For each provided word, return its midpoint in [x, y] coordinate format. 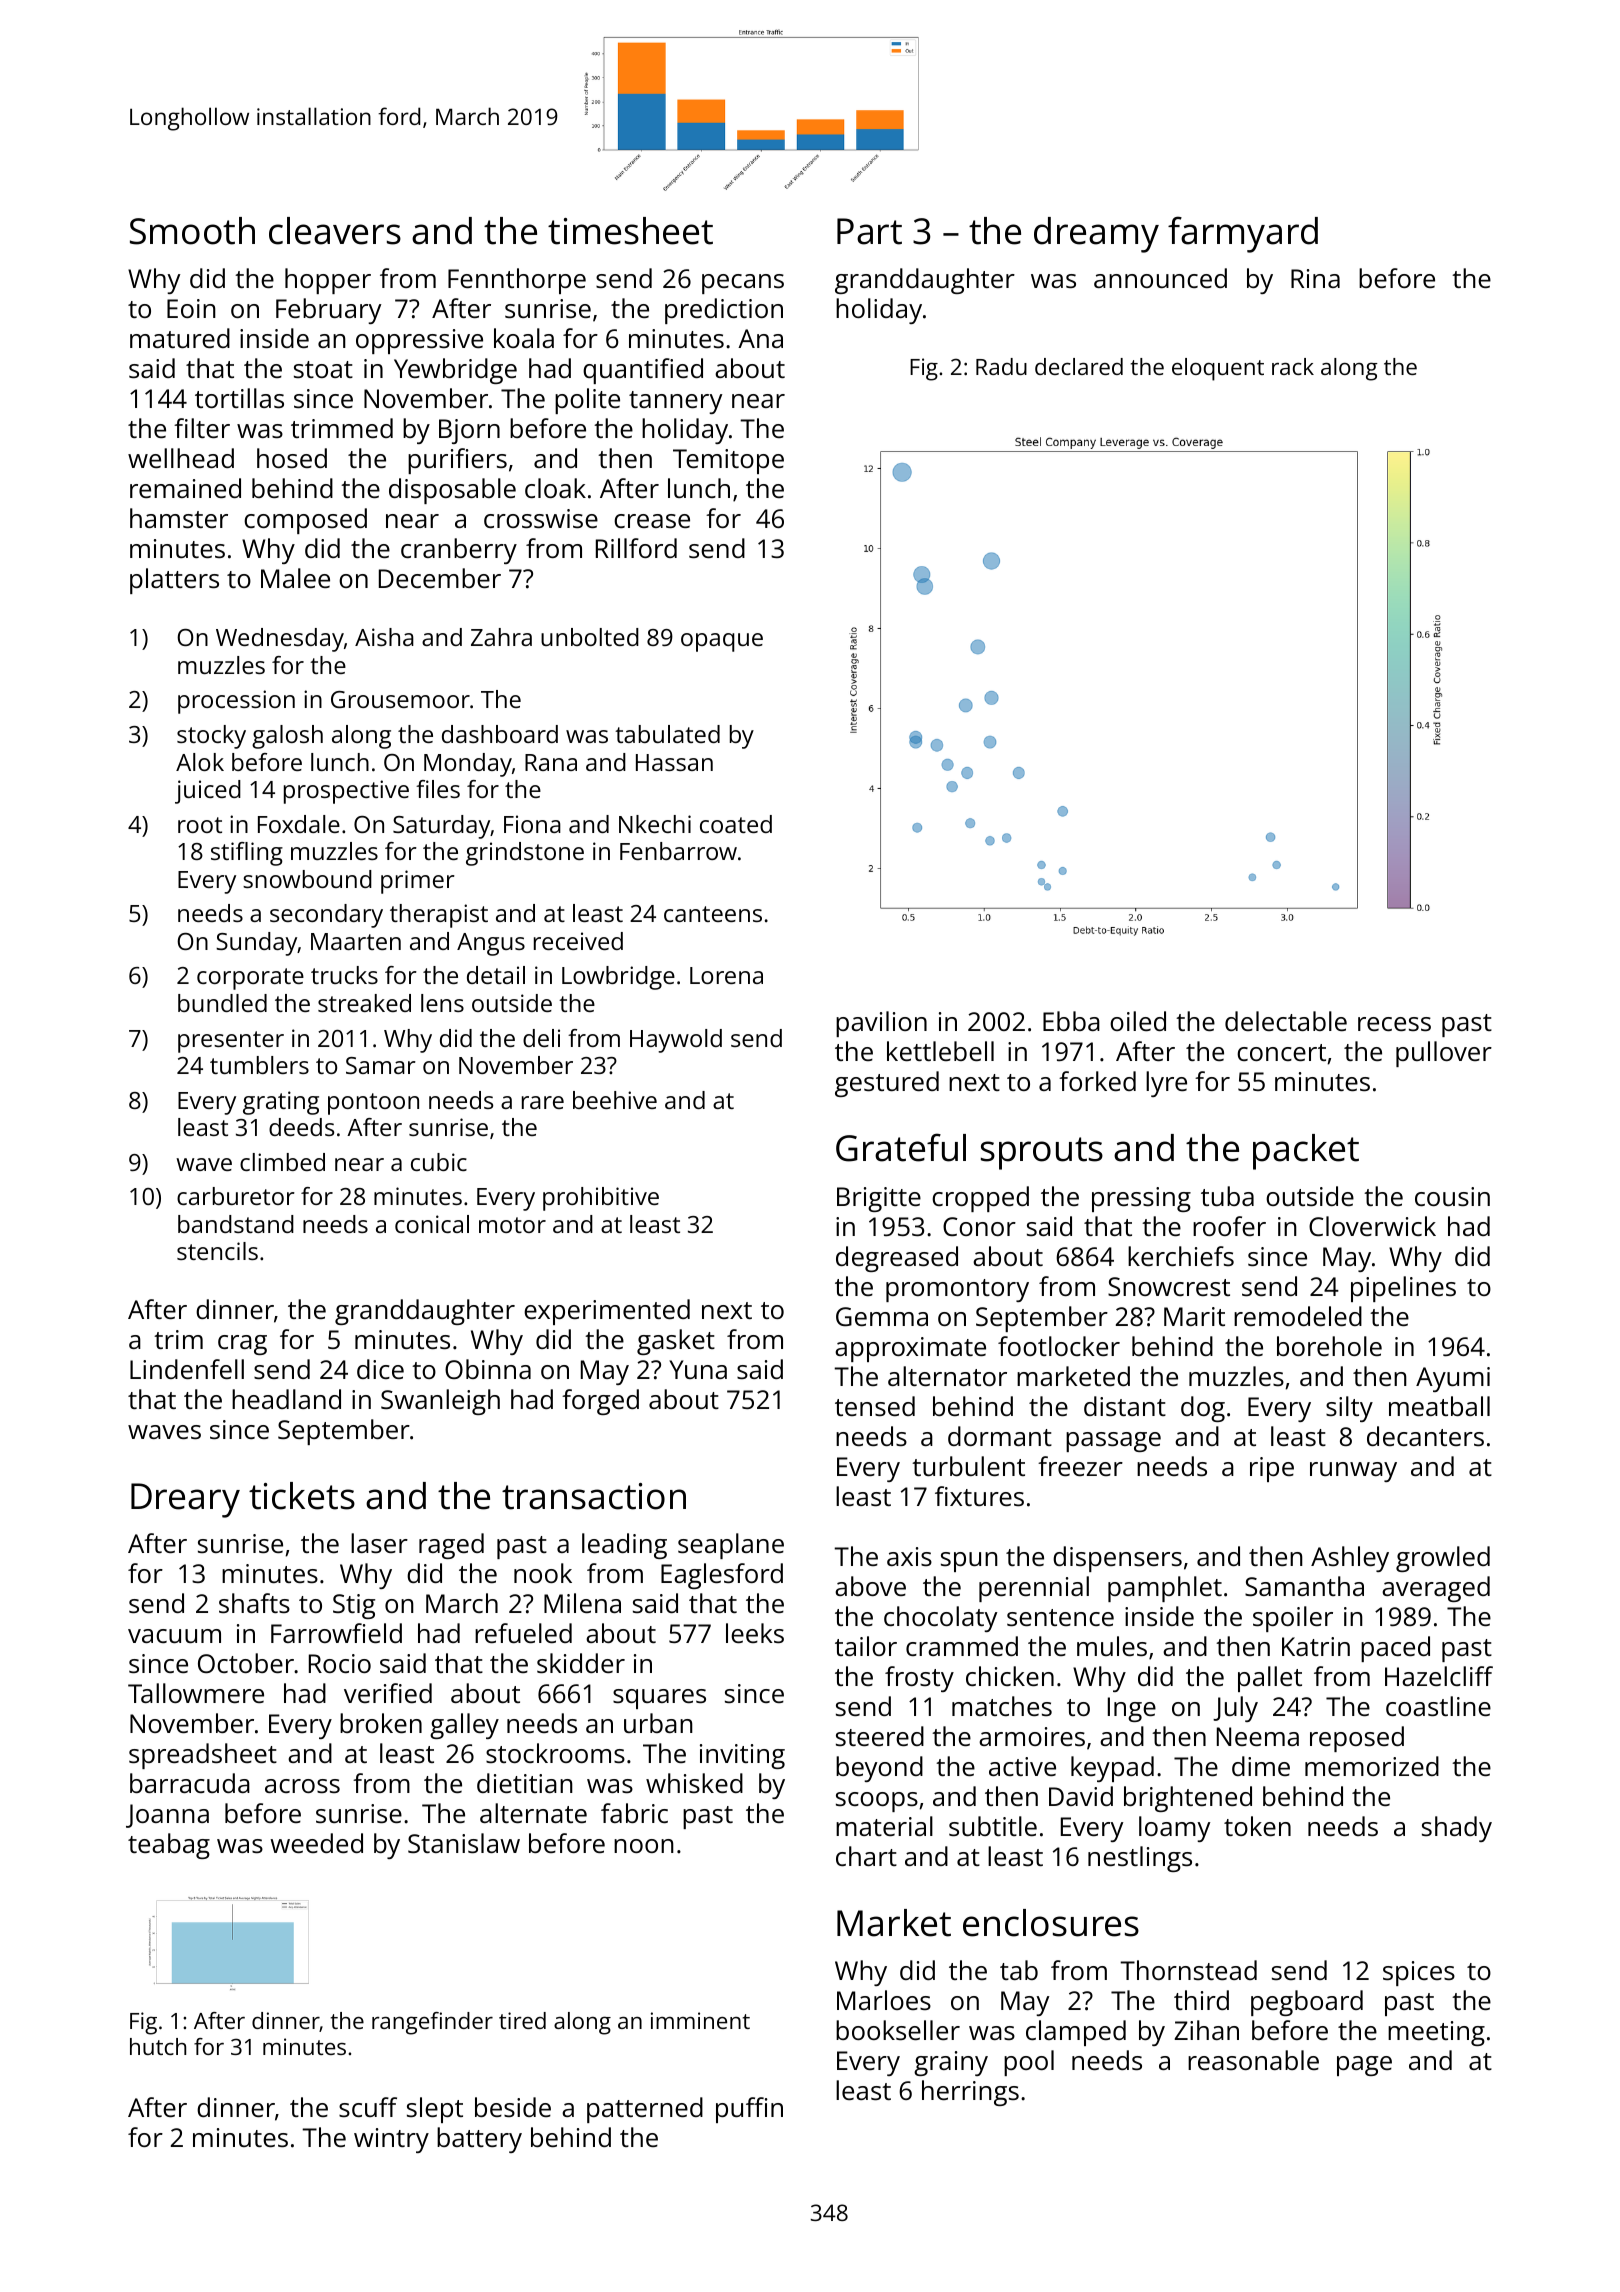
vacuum [174, 1636]
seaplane [731, 1546]
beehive [615, 1100]
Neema [1258, 1736]
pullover [1444, 1054]
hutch [158, 2046]
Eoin [191, 308]
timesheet [630, 231]
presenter [231, 1042]
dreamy [1096, 235]
